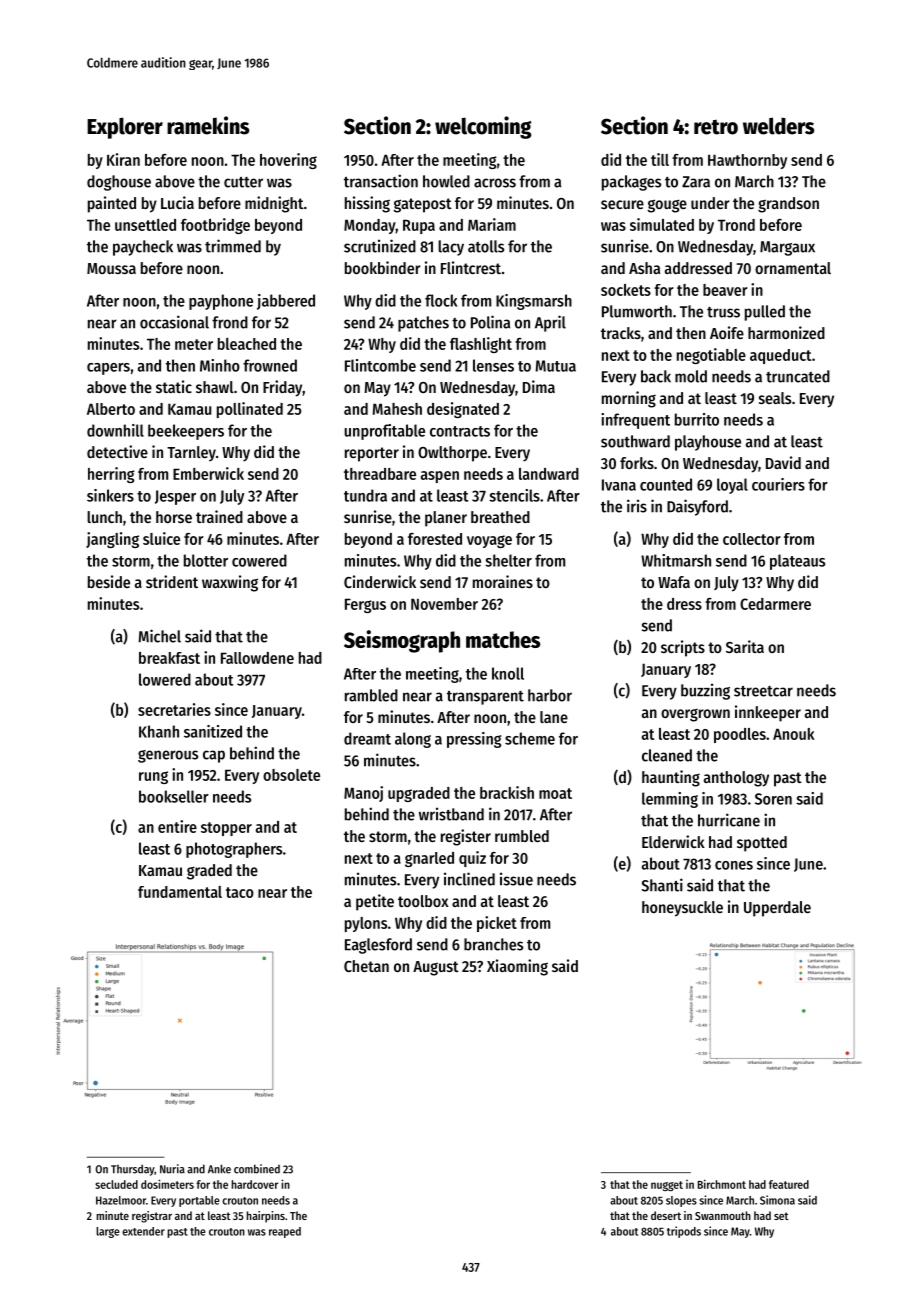  Describe the element at coordinates (363, 794) in the screenshot. I see `Manoj` at that location.
